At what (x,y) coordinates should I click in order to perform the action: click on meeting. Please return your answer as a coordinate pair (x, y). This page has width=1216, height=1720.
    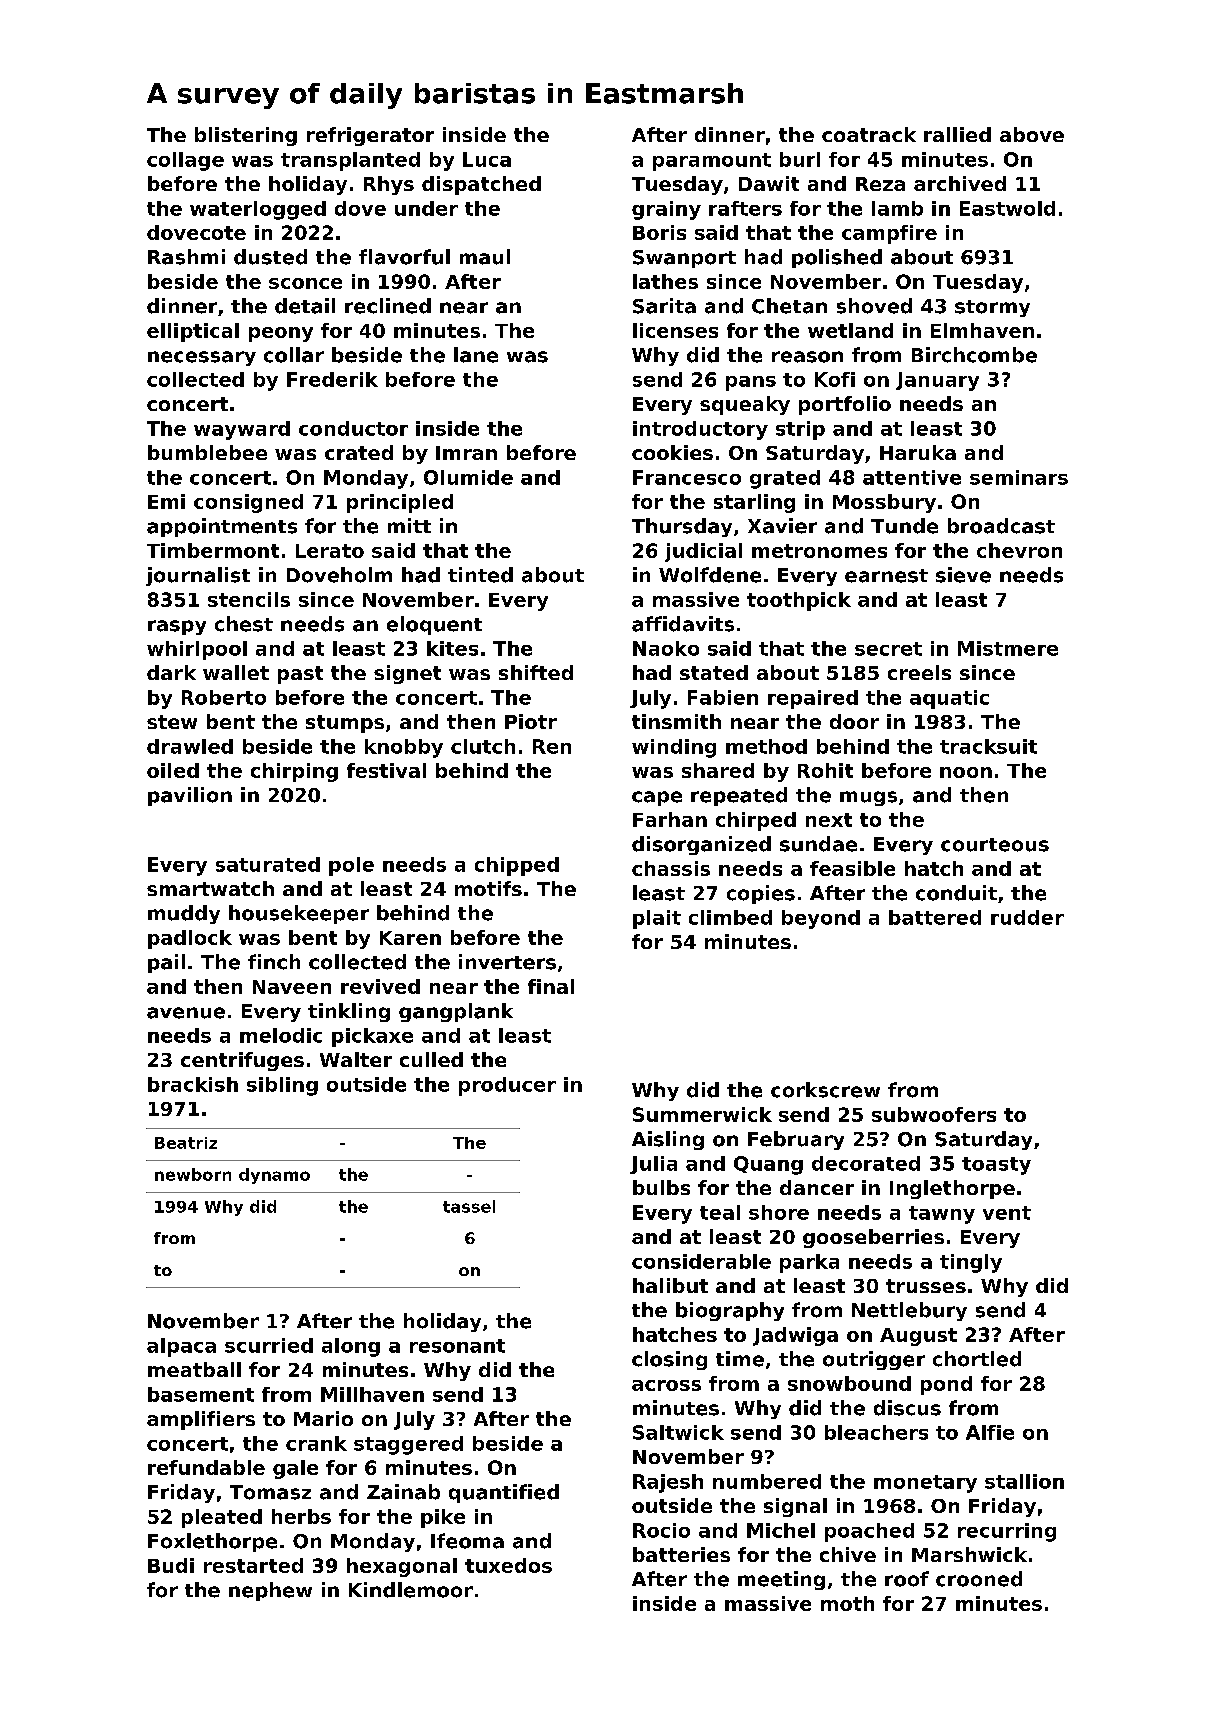
    Looking at the image, I should click on (781, 1580).
